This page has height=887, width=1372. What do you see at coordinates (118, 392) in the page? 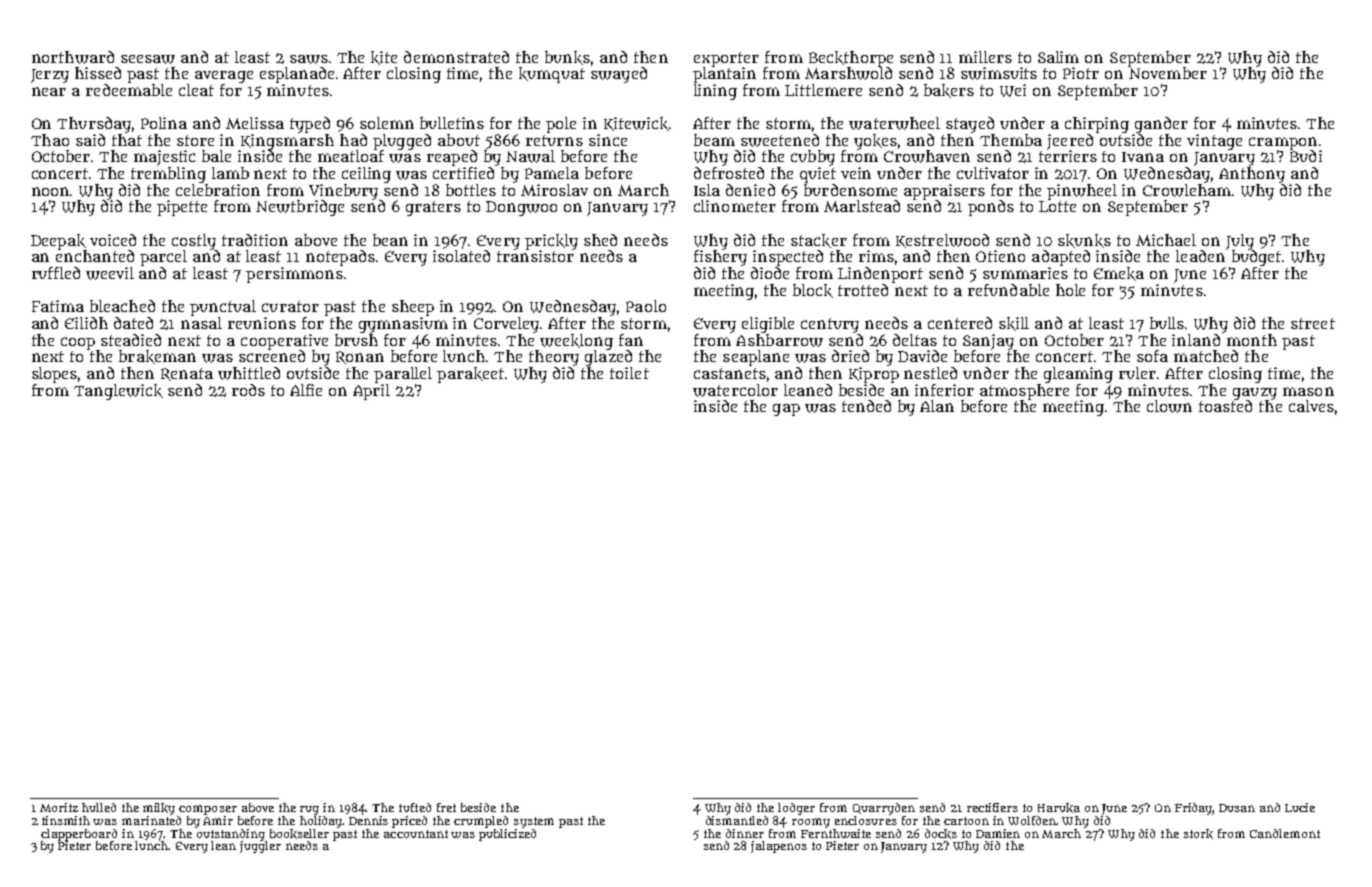
I see `Tanglewick` at bounding box center [118, 392].
